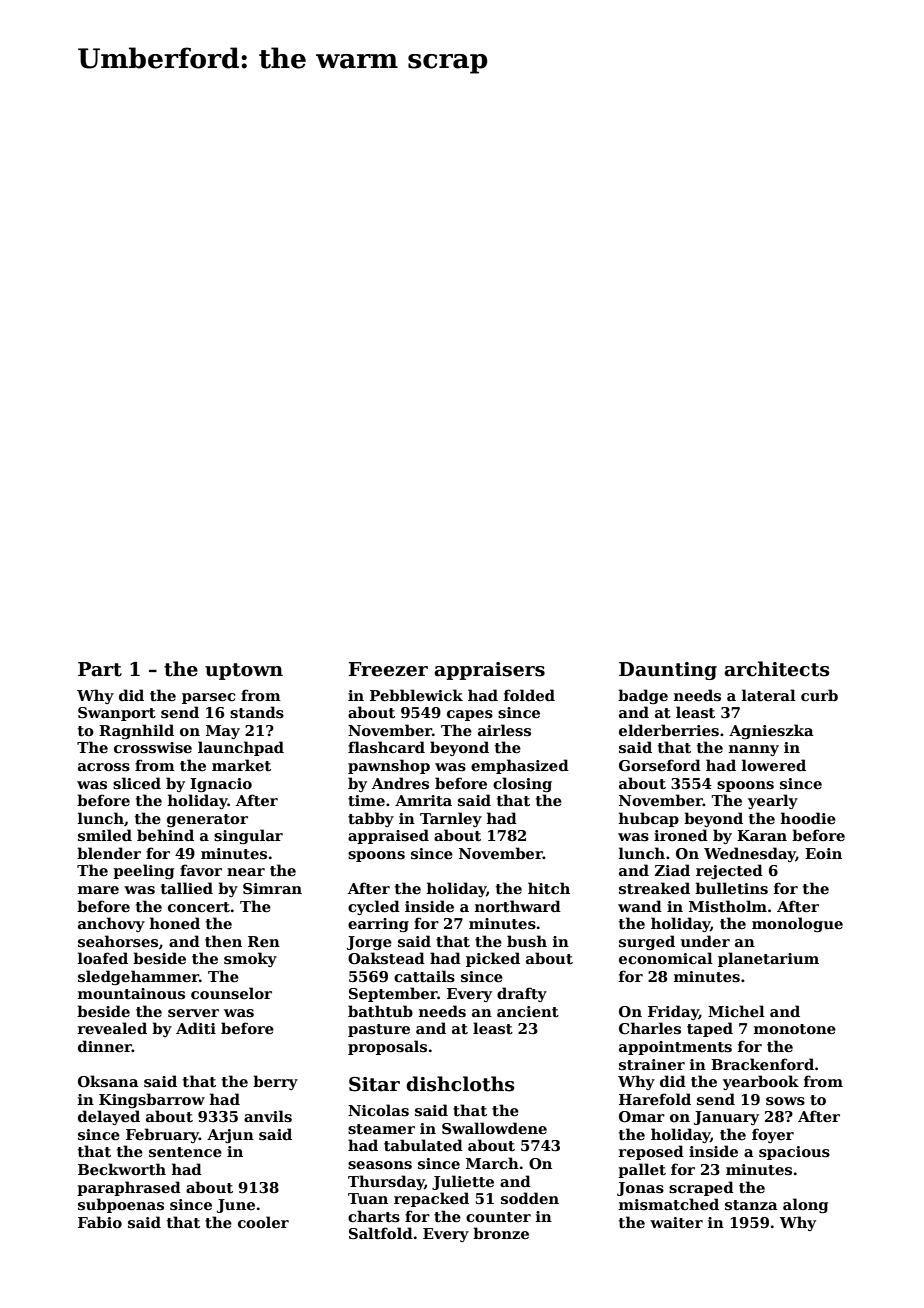  What do you see at coordinates (642, 1170) in the page?
I see `pallet` at bounding box center [642, 1170].
